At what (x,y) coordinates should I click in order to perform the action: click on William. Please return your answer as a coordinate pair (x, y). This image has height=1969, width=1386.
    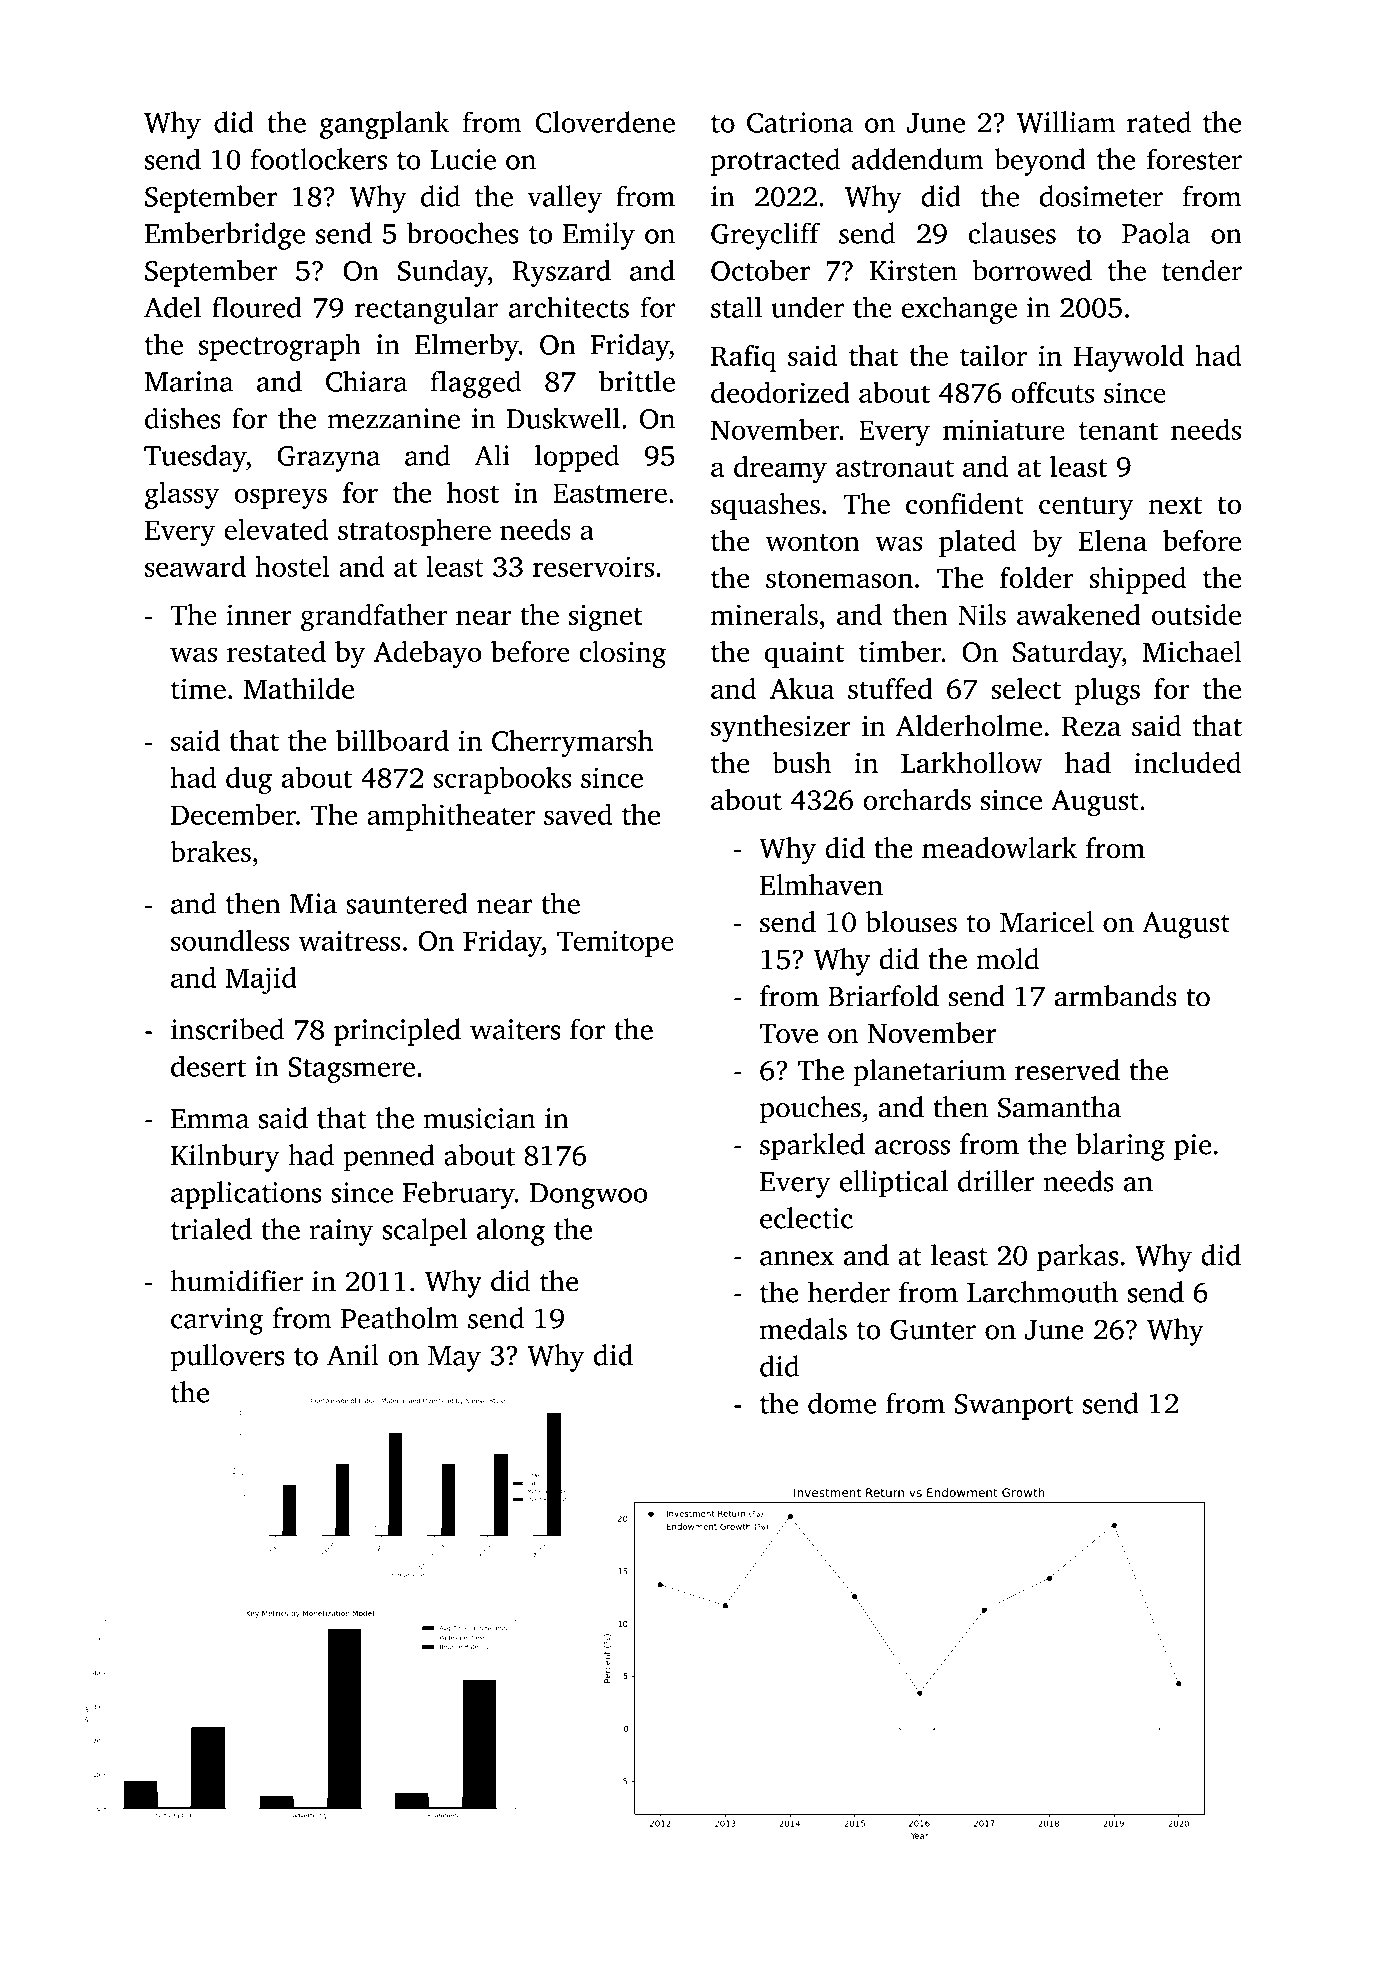
    Looking at the image, I should click on (1066, 122).
